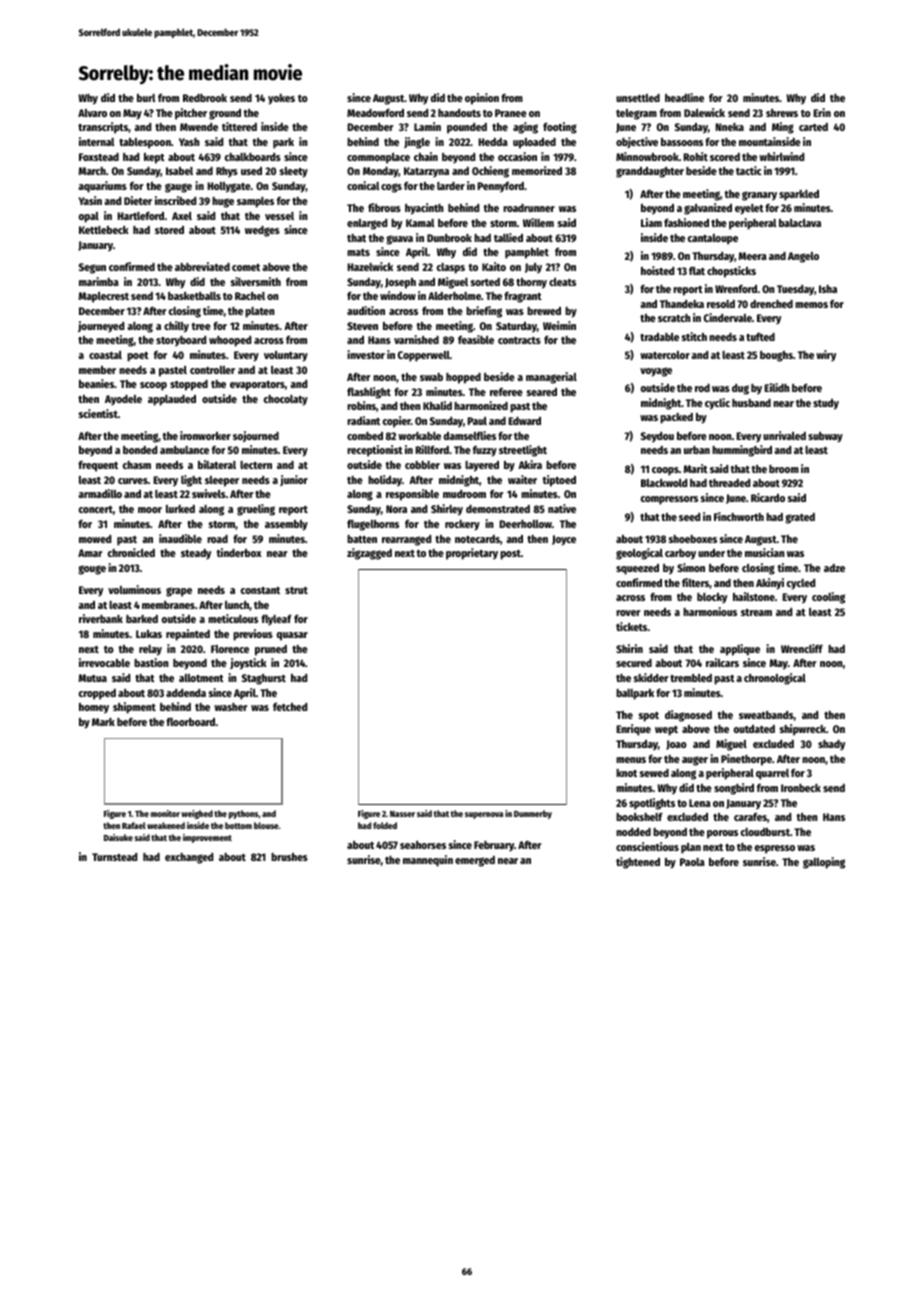 The image size is (924, 1308). What do you see at coordinates (180, 509) in the screenshot?
I see `lurked` at bounding box center [180, 509].
